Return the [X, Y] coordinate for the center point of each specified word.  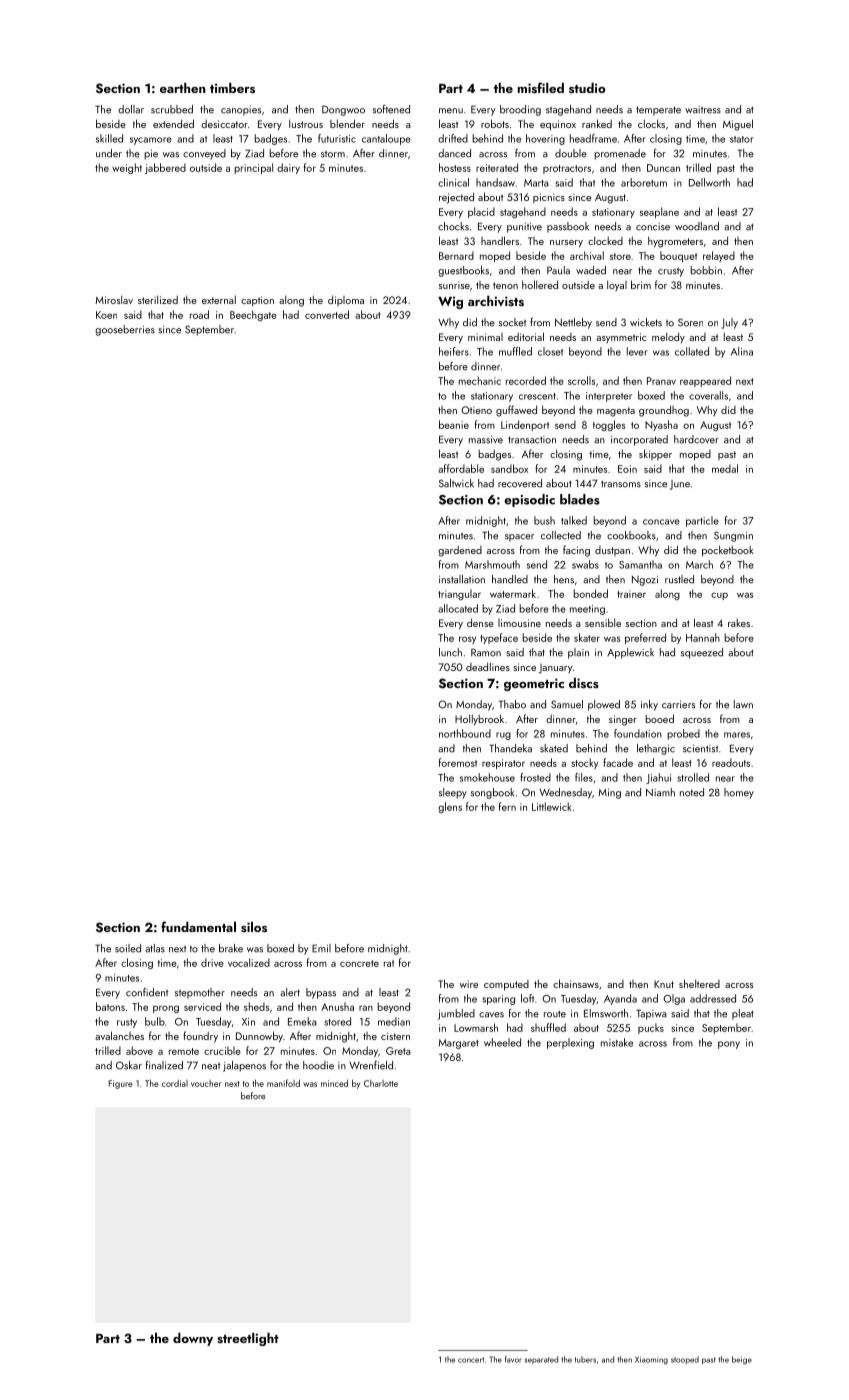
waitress [703, 110]
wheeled [502, 1042]
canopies [241, 111]
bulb [155, 1021]
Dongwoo [343, 110]
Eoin [627, 469]
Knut [664, 984]
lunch [450, 652]
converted [327, 314]
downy [193, 1339]
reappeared [705, 381]
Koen [106, 315]
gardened [460, 551]
